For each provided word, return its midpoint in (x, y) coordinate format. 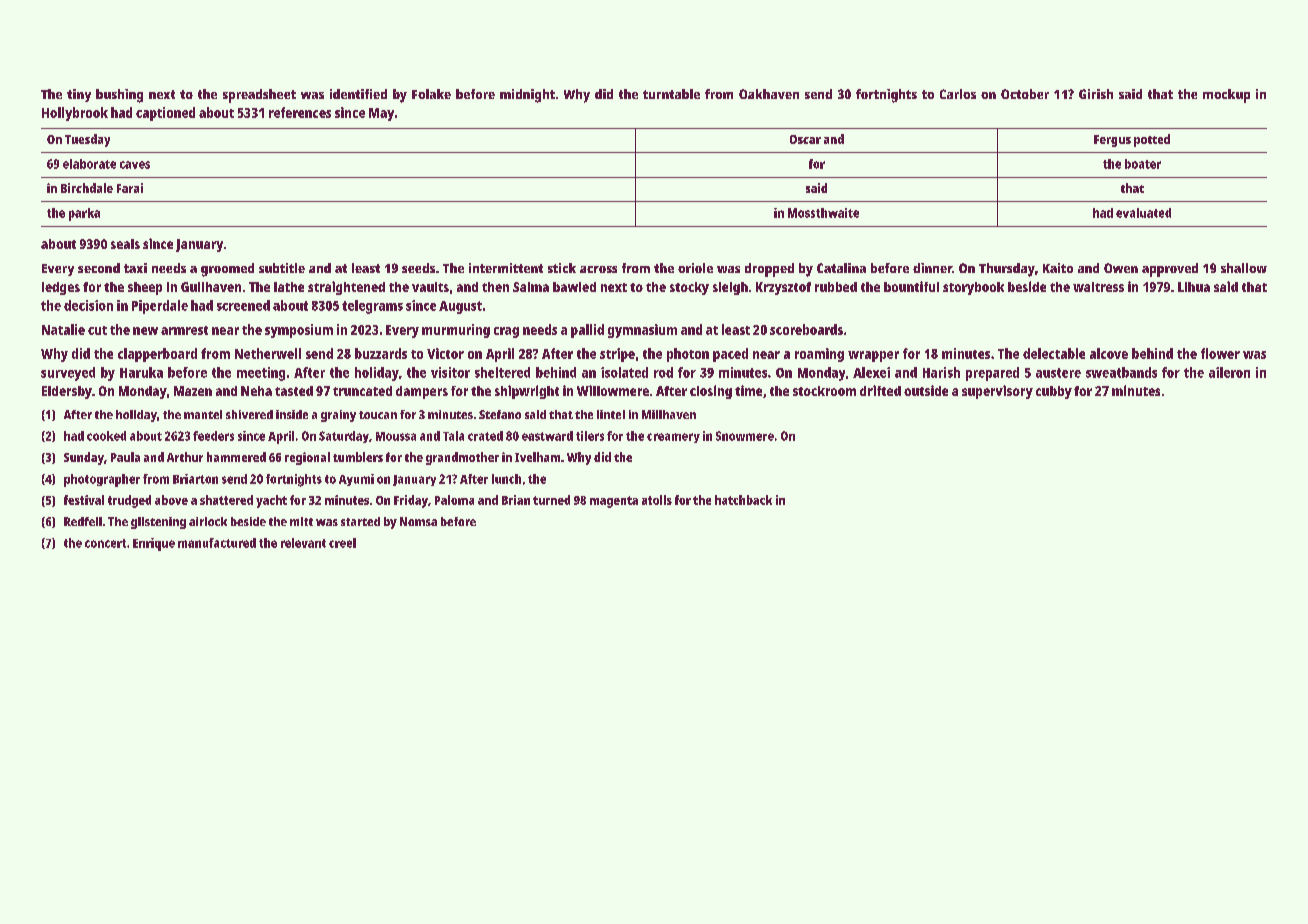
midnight (527, 96)
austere (1058, 373)
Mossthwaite (823, 213)
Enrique (154, 544)
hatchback (743, 500)
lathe (289, 287)
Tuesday (87, 140)
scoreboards (806, 329)
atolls (657, 500)
